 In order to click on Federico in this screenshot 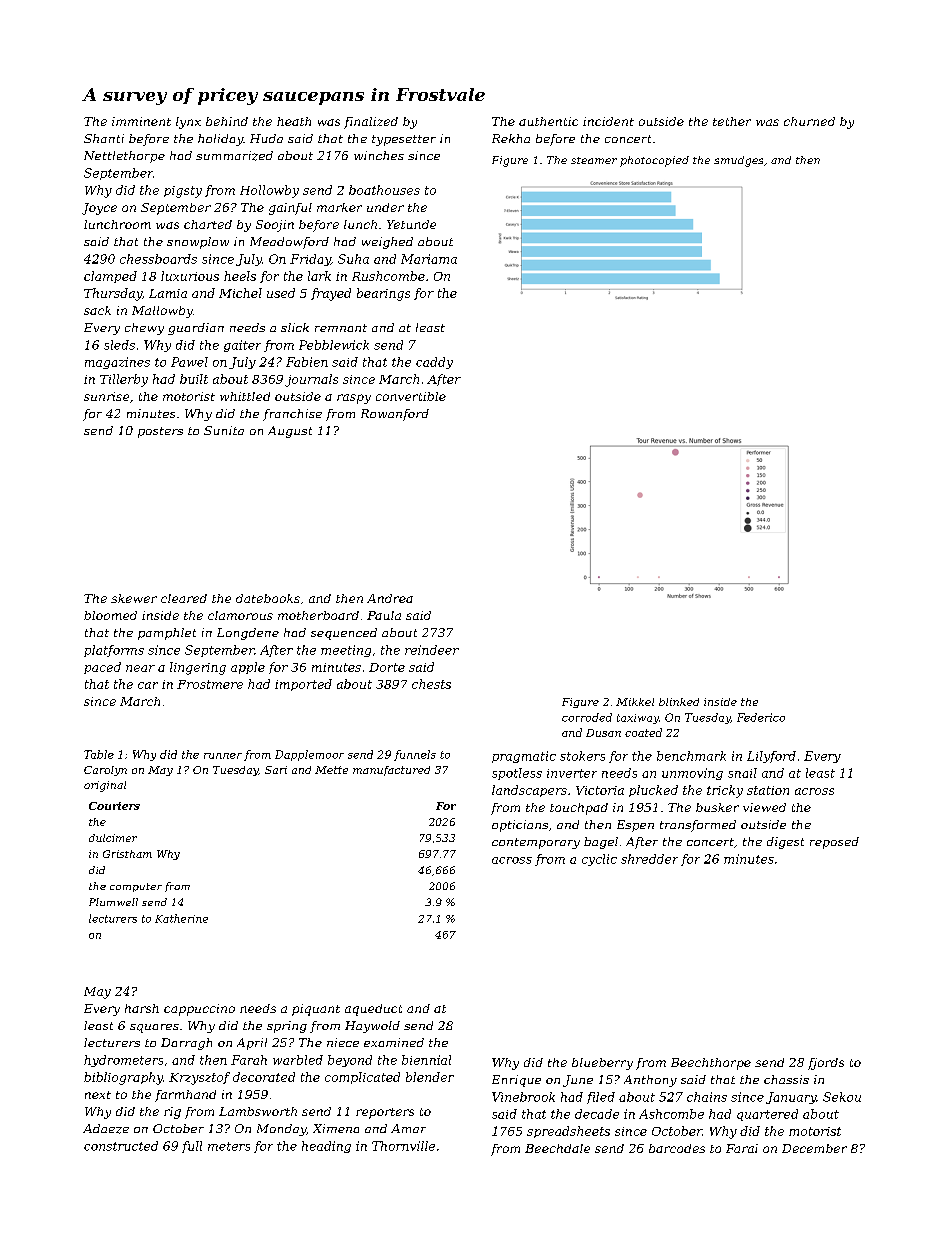, I will do `click(761, 717)`.
